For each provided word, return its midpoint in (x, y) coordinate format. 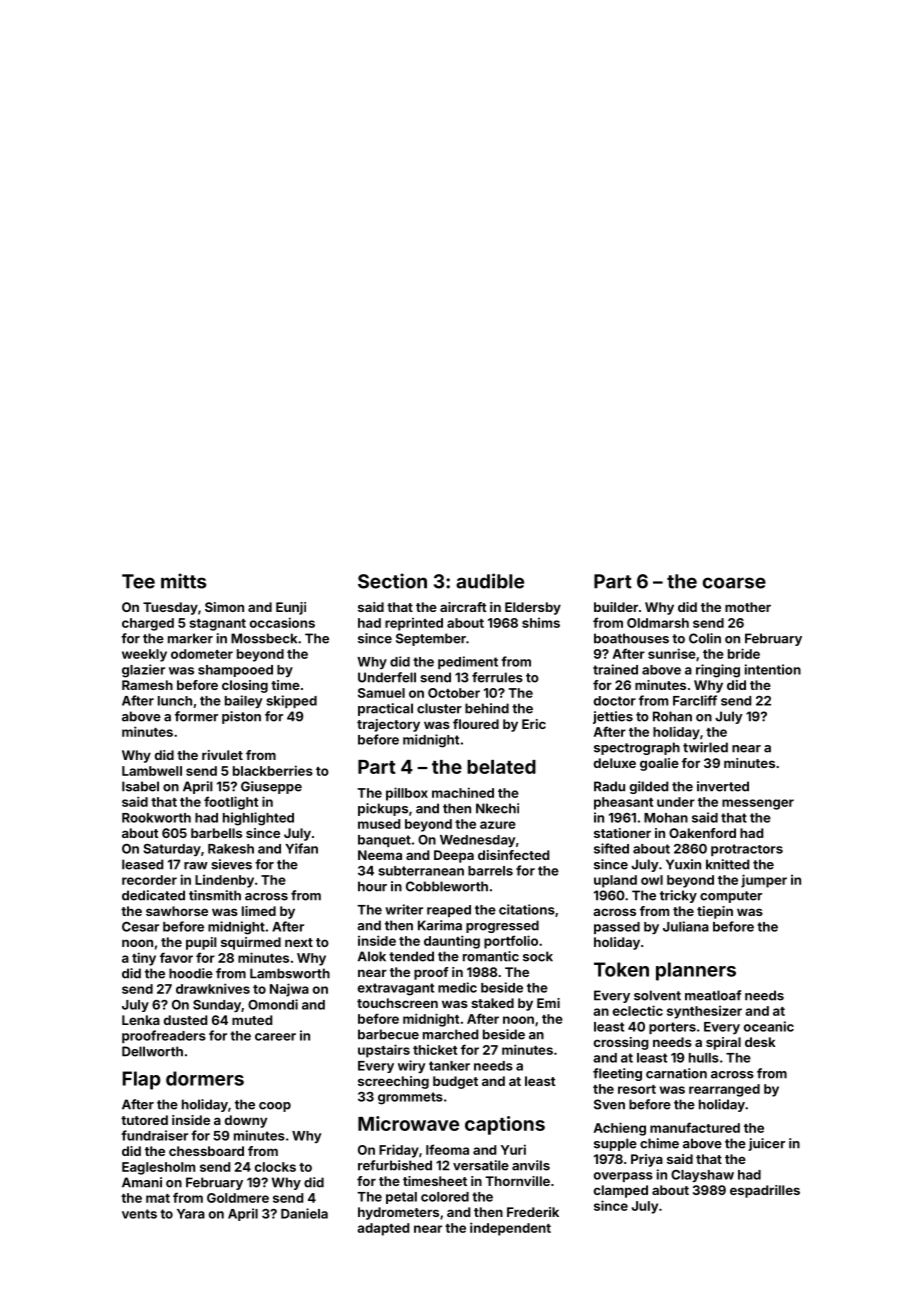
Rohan (672, 716)
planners (696, 971)
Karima (440, 925)
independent (510, 1229)
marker (190, 638)
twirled (705, 747)
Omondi (273, 1004)
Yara (191, 1214)
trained (615, 669)
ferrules (497, 677)
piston (241, 717)
